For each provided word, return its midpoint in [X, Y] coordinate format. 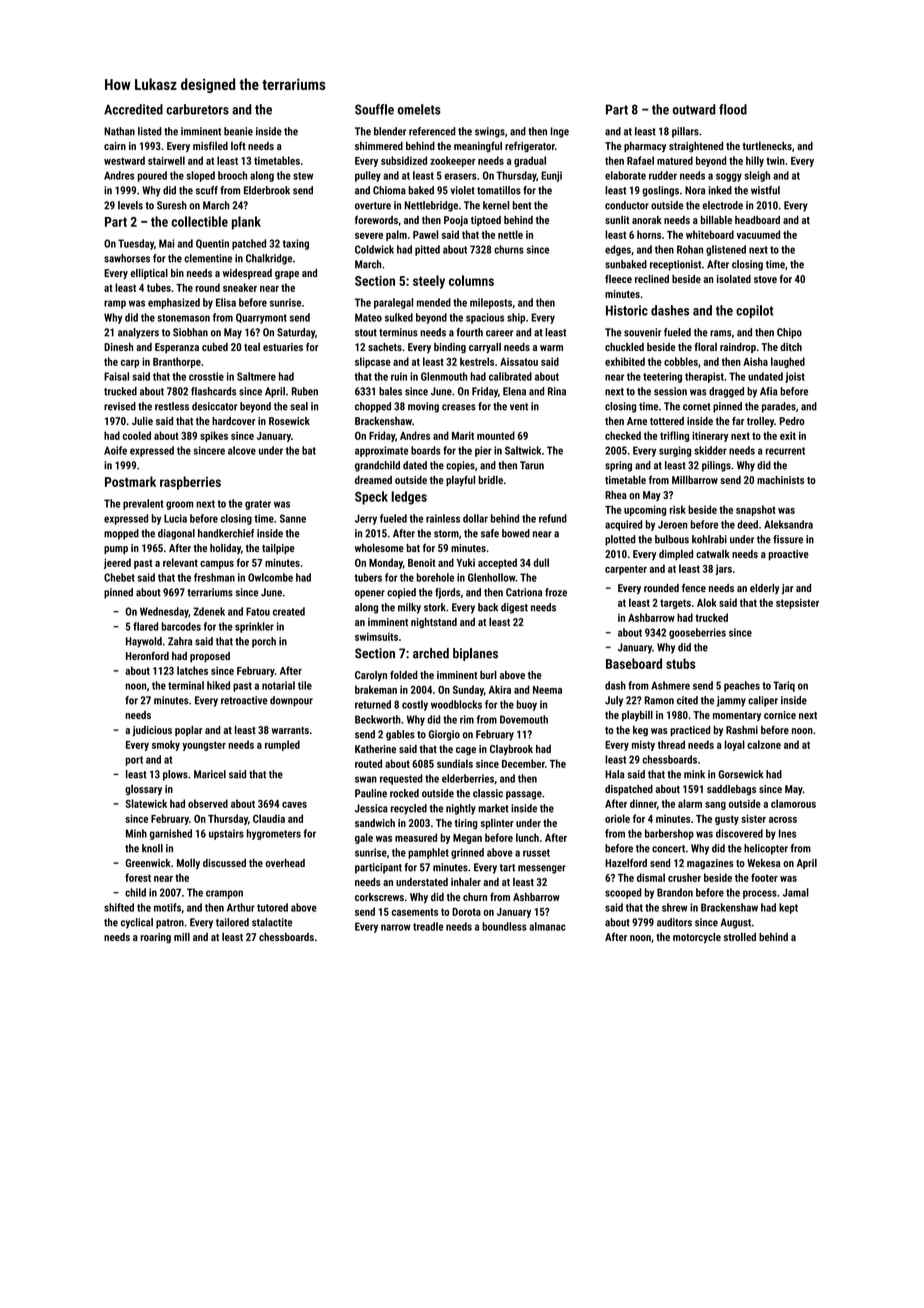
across [783, 820]
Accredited [133, 109]
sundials [455, 763]
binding [450, 348]
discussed [224, 863]
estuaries [283, 347]
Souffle [374, 109]
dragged [726, 392]
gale [364, 838]
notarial [278, 685]
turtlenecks [767, 146]
